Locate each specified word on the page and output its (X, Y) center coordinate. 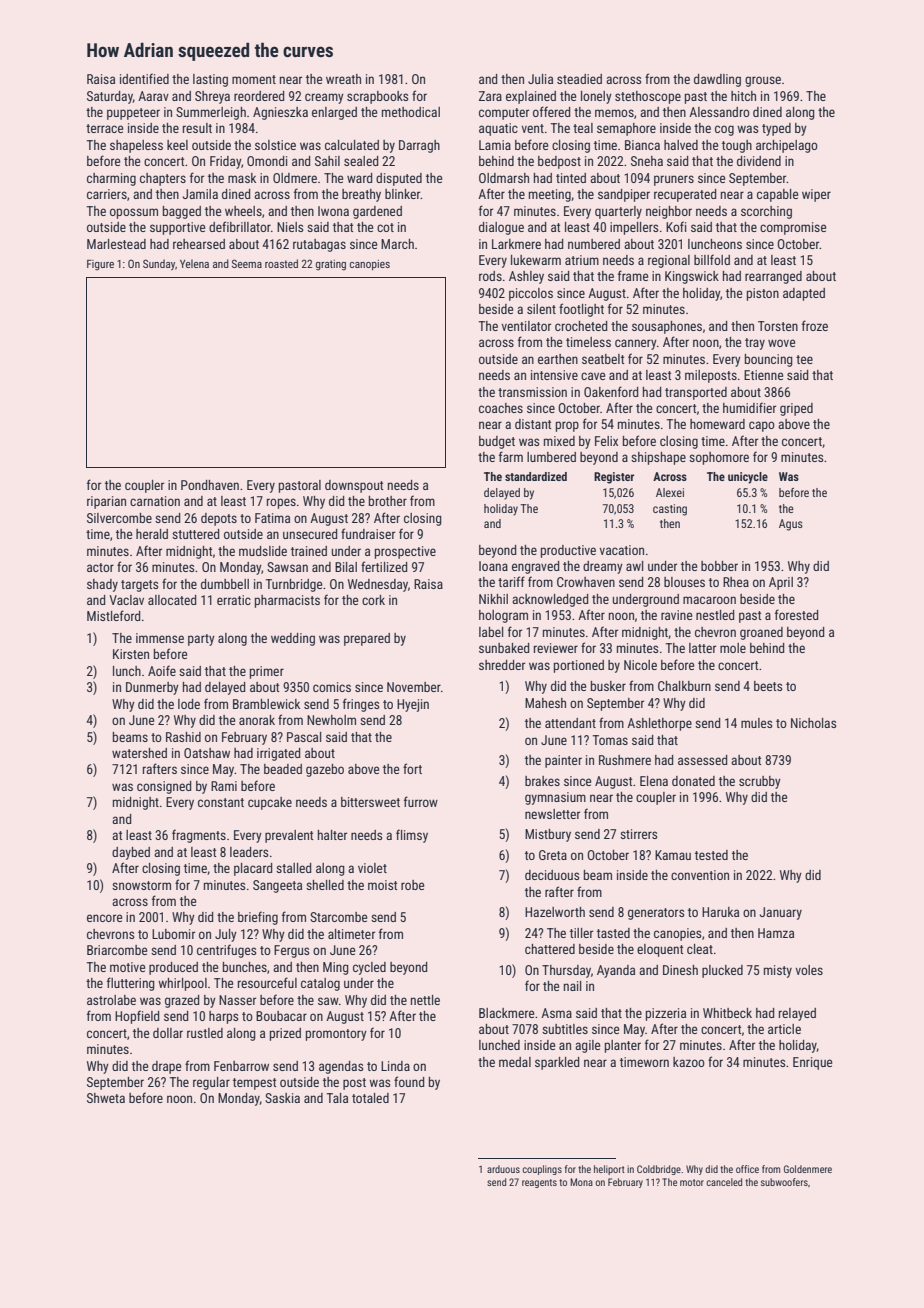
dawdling (717, 80)
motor (692, 1182)
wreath (343, 79)
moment (254, 79)
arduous (503, 1169)
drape (166, 1067)
